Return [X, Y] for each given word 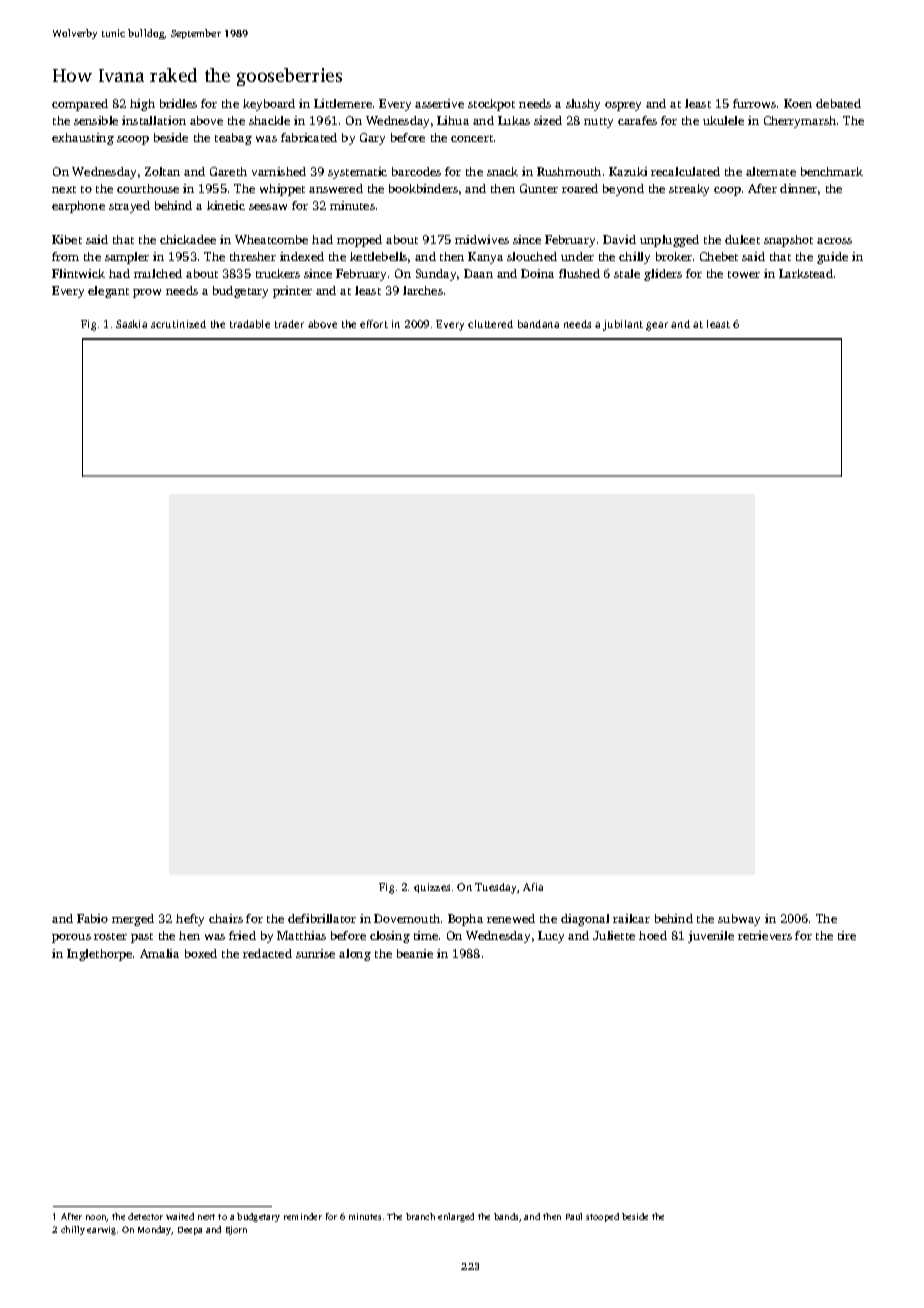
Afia [533, 887]
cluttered [490, 324]
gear [657, 326]
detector [145, 1216]
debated [838, 103]
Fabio [92, 918]
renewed [511, 918]
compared [80, 105]
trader [289, 324]
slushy [583, 105]
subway [739, 920]
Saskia [131, 324]
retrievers [765, 935]
